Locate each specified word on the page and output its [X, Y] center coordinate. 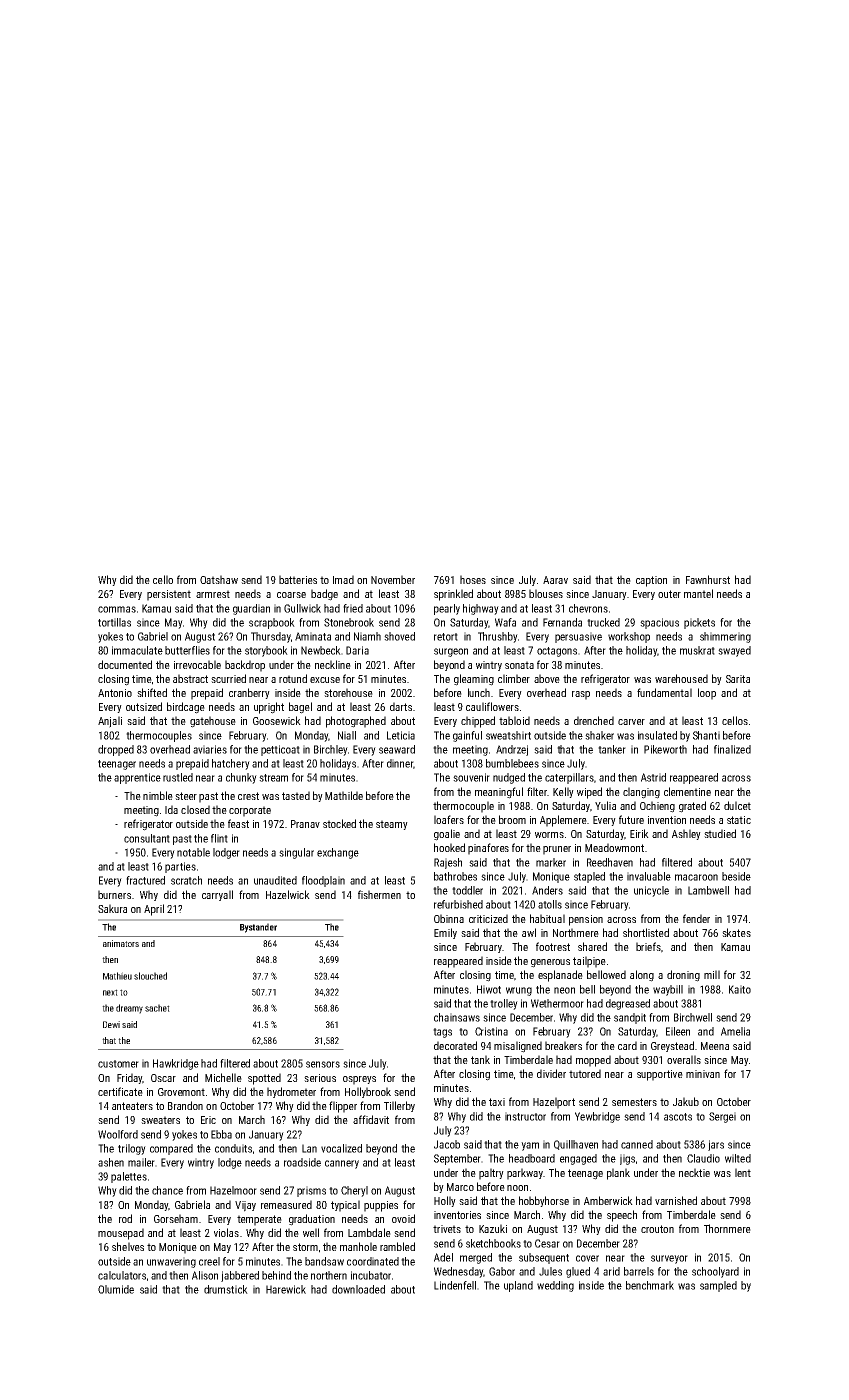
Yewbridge [597, 1117]
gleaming [474, 680]
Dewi [111, 1024]
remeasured [286, 1204]
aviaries [210, 749]
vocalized [341, 1148]
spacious [659, 623]
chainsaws [457, 1017]
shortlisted [646, 932]
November [393, 579]
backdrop [245, 666]
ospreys [359, 1080]
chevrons [588, 608]
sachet [157, 1008]
